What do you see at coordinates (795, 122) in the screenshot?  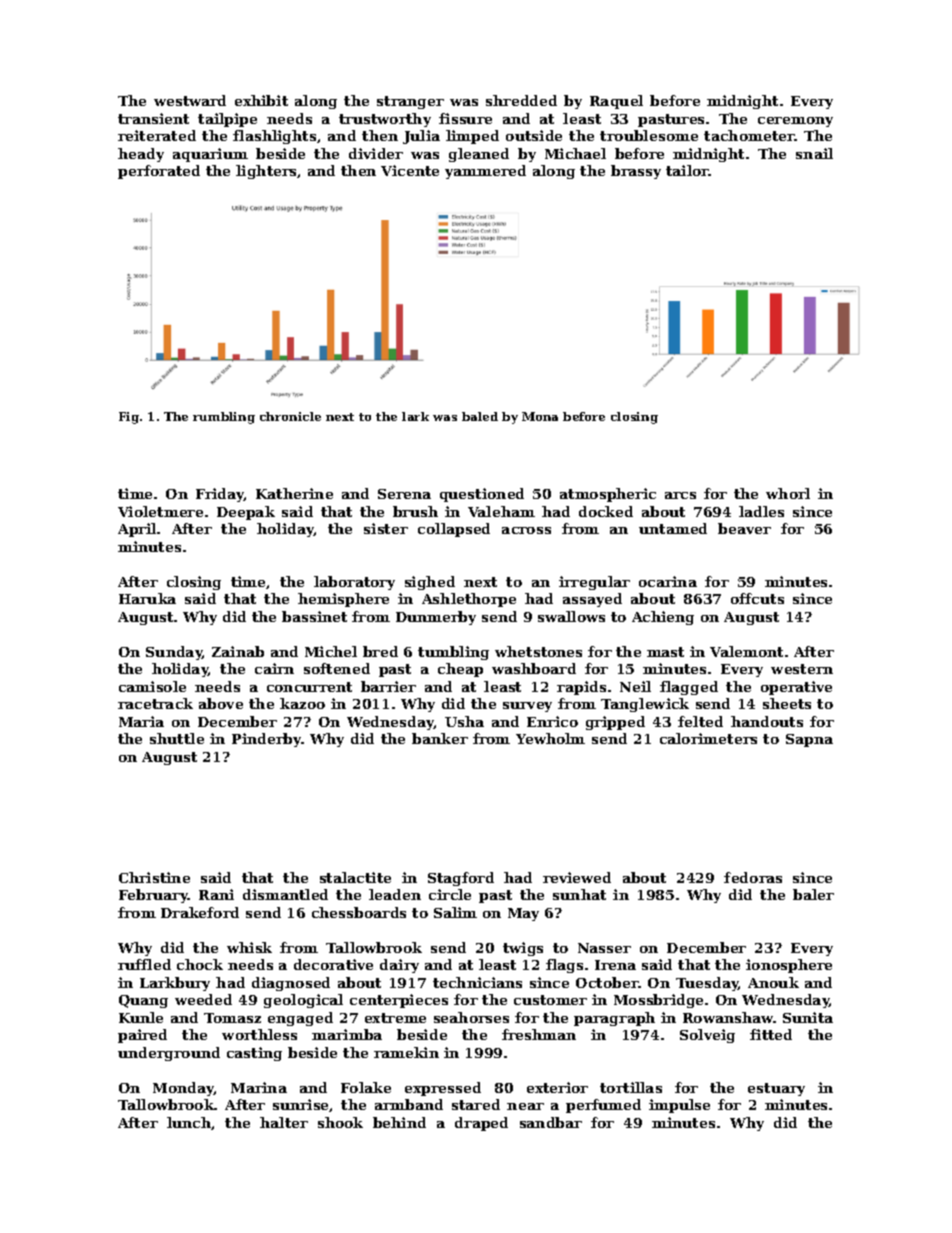 I see `ceremony` at bounding box center [795, 122].
